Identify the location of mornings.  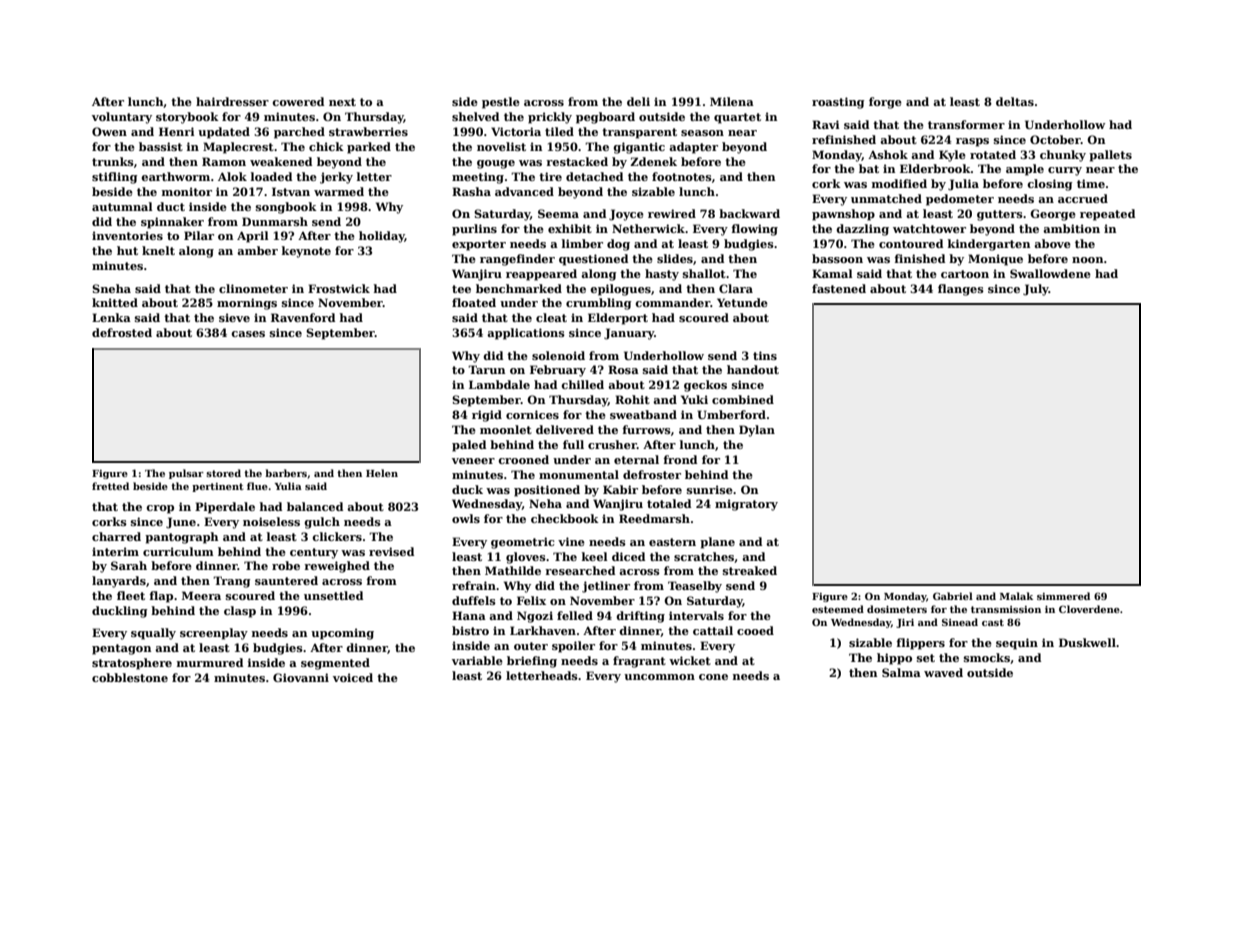
(247, 304).
